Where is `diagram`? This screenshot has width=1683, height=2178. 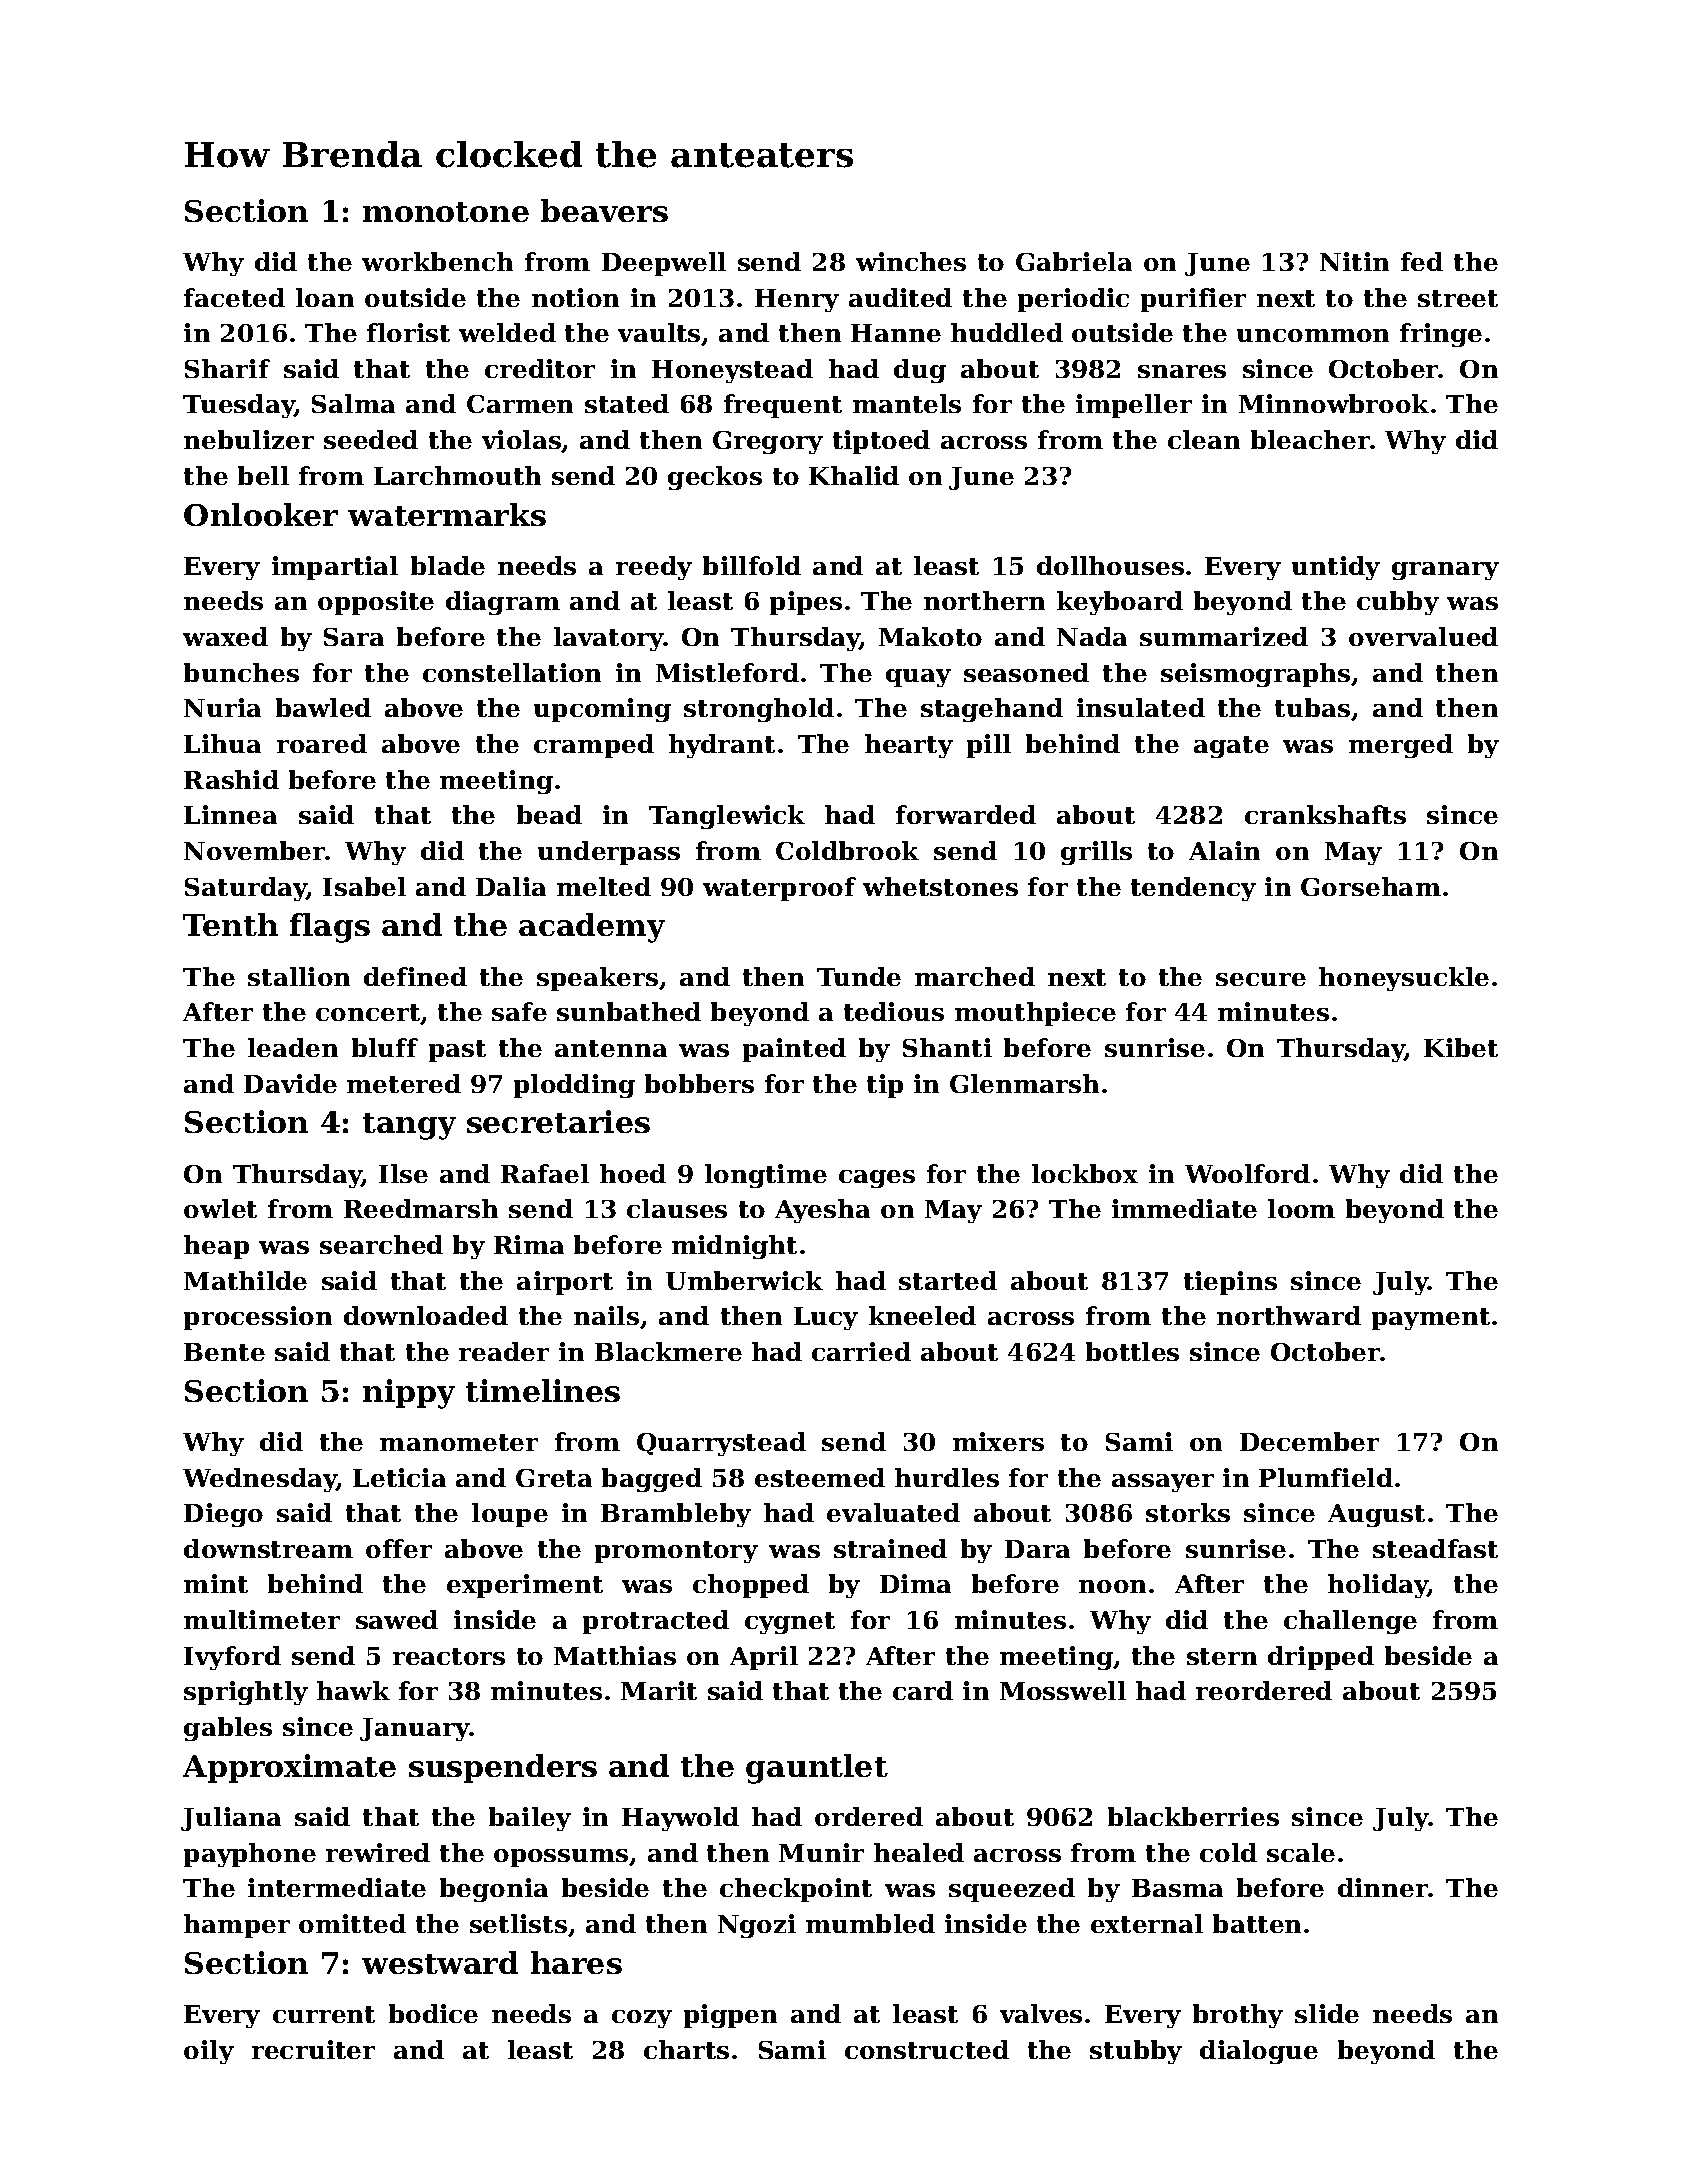 diagram is located at coordinates (503, 603).
